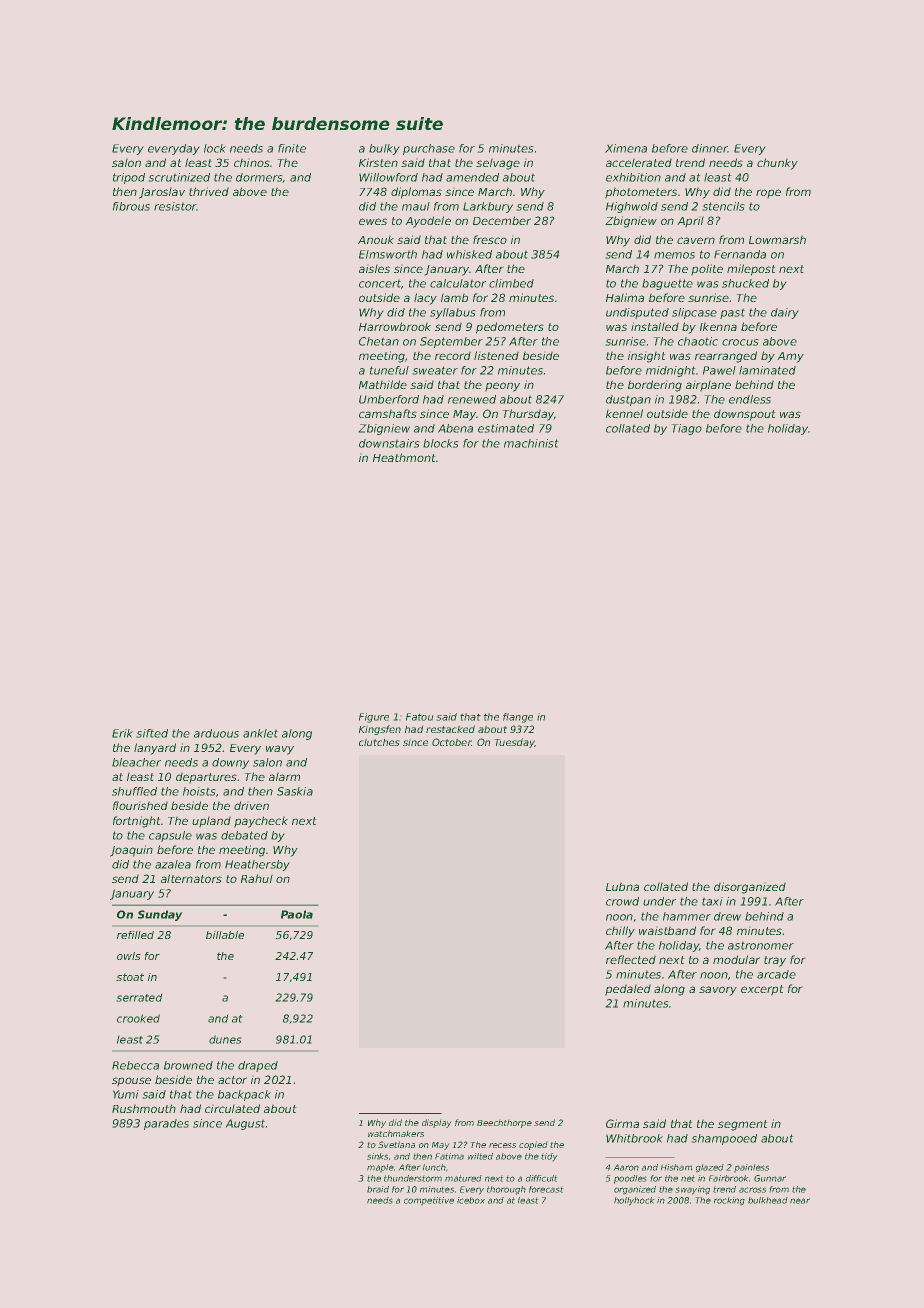 Image resolution: width=924 pixels, height=1308 pixels. I want to click on Sunday, so click(160, 915).
